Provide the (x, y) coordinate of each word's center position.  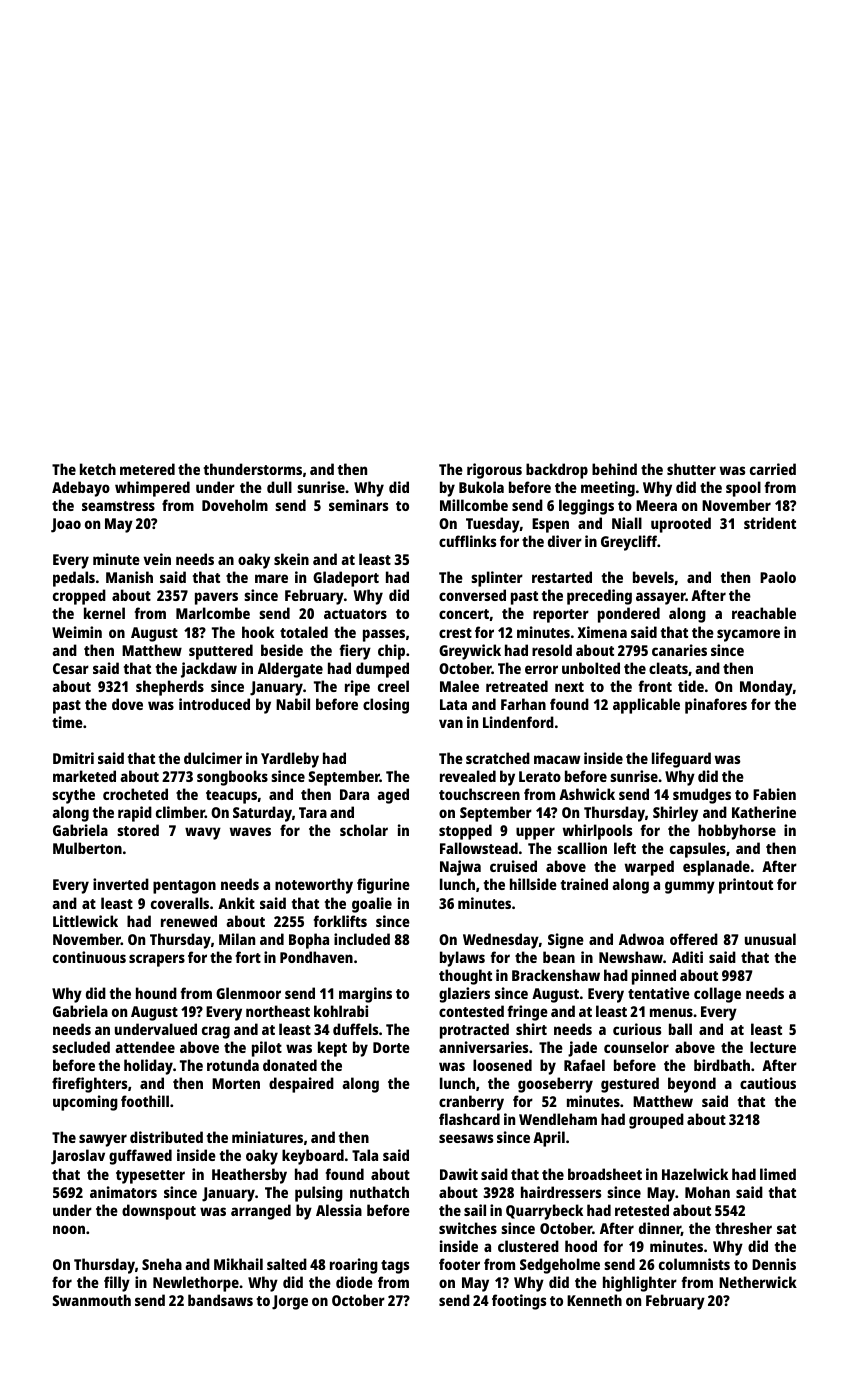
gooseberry (555, 1085)
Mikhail (238, 1264)
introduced (214, 704)
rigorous (494, 471)
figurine (383, 886)
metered (147, 469)
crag (216, 1032)
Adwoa (641, 939)
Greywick (470, 652)
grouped (656, 1121)
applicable (646, 706)
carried (773, 469)
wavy (203, 833)
